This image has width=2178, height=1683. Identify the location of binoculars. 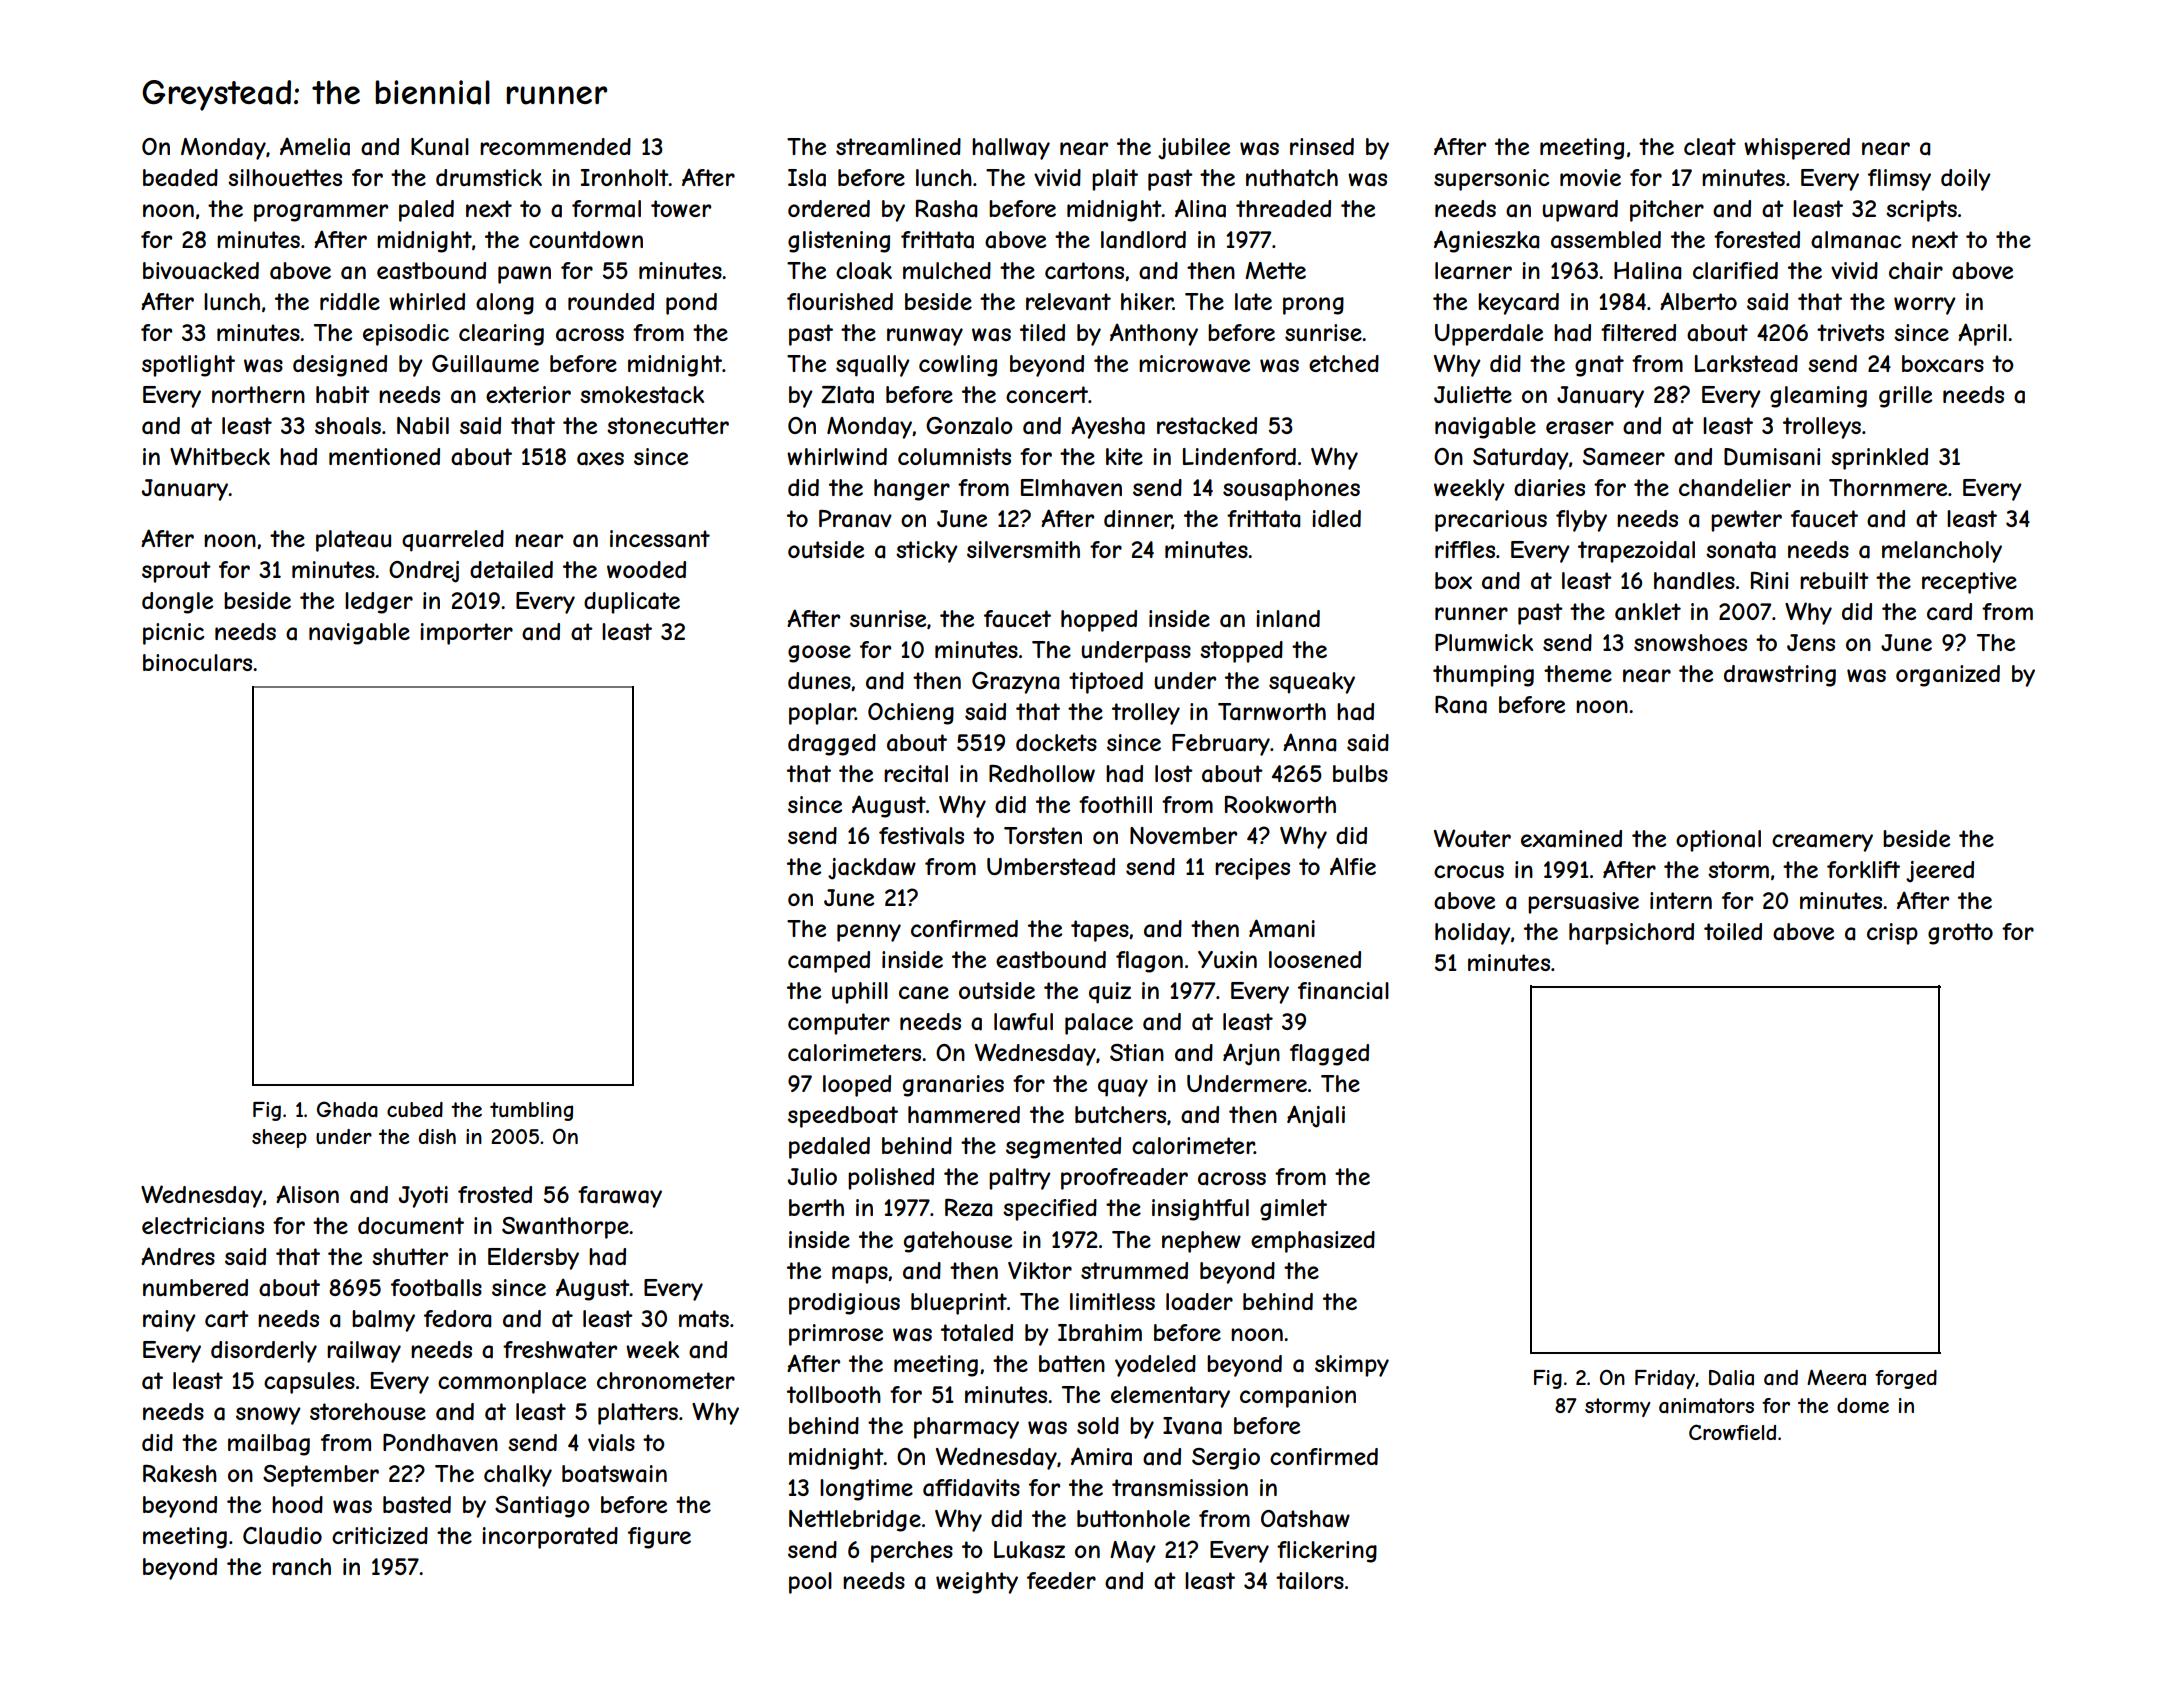
(197, 663).
